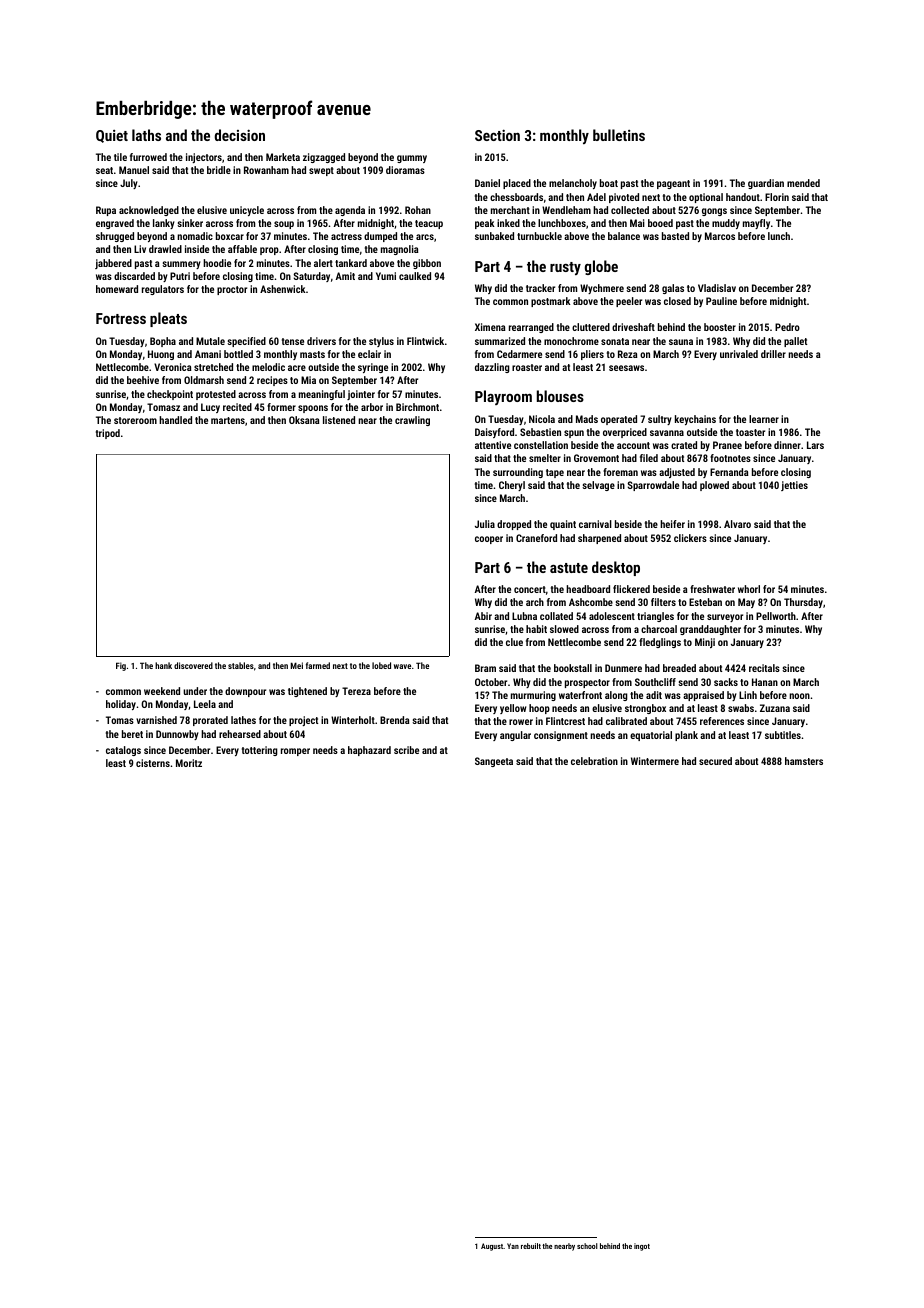 The width and height of the screenshot is (924, 1308). What do you see at coordinates (164, 224) in the screenshot?
I see `lanky` at bounding box center [164, 224].
